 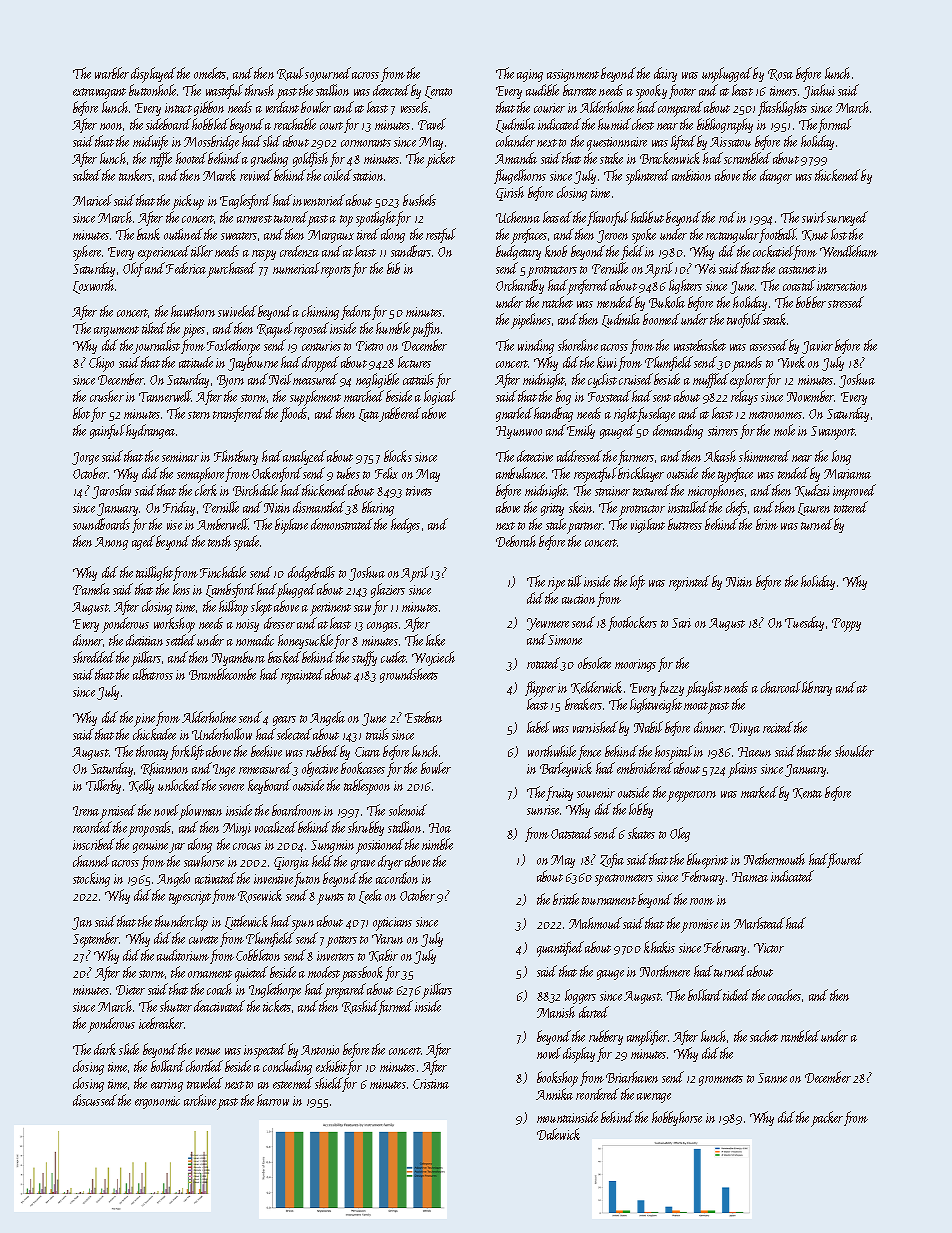 What do you see at coordinates (161, 159) in the document?
I see `raffle` at bounding box center [161, 159].
